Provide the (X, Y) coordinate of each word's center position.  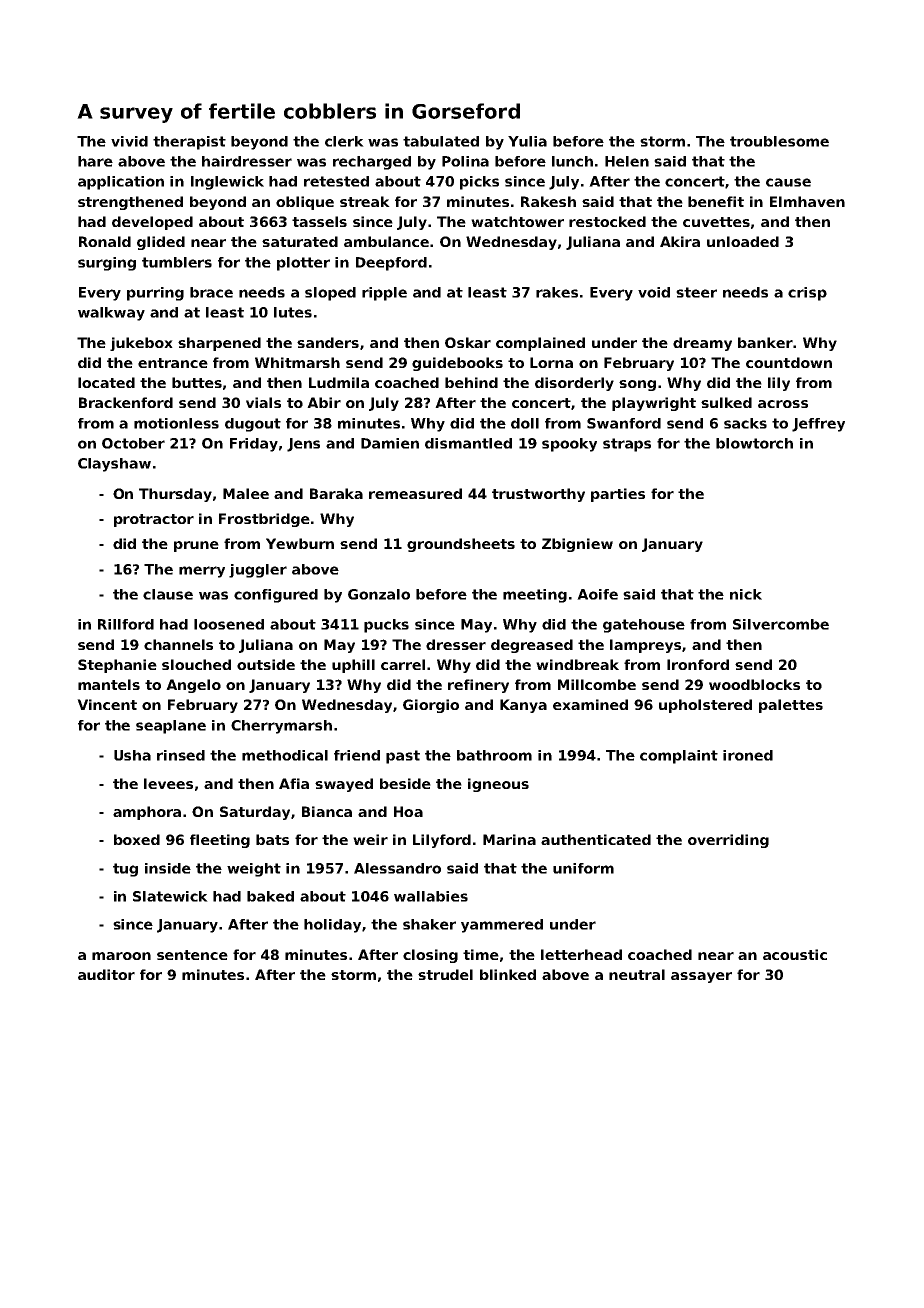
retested (336, 181)
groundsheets (461, 545)
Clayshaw (114, 465)
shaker (429, 924)
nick (746, 594)
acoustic (795, 954)
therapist (189, 143)
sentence (192, 955)
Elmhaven (807, 201)
